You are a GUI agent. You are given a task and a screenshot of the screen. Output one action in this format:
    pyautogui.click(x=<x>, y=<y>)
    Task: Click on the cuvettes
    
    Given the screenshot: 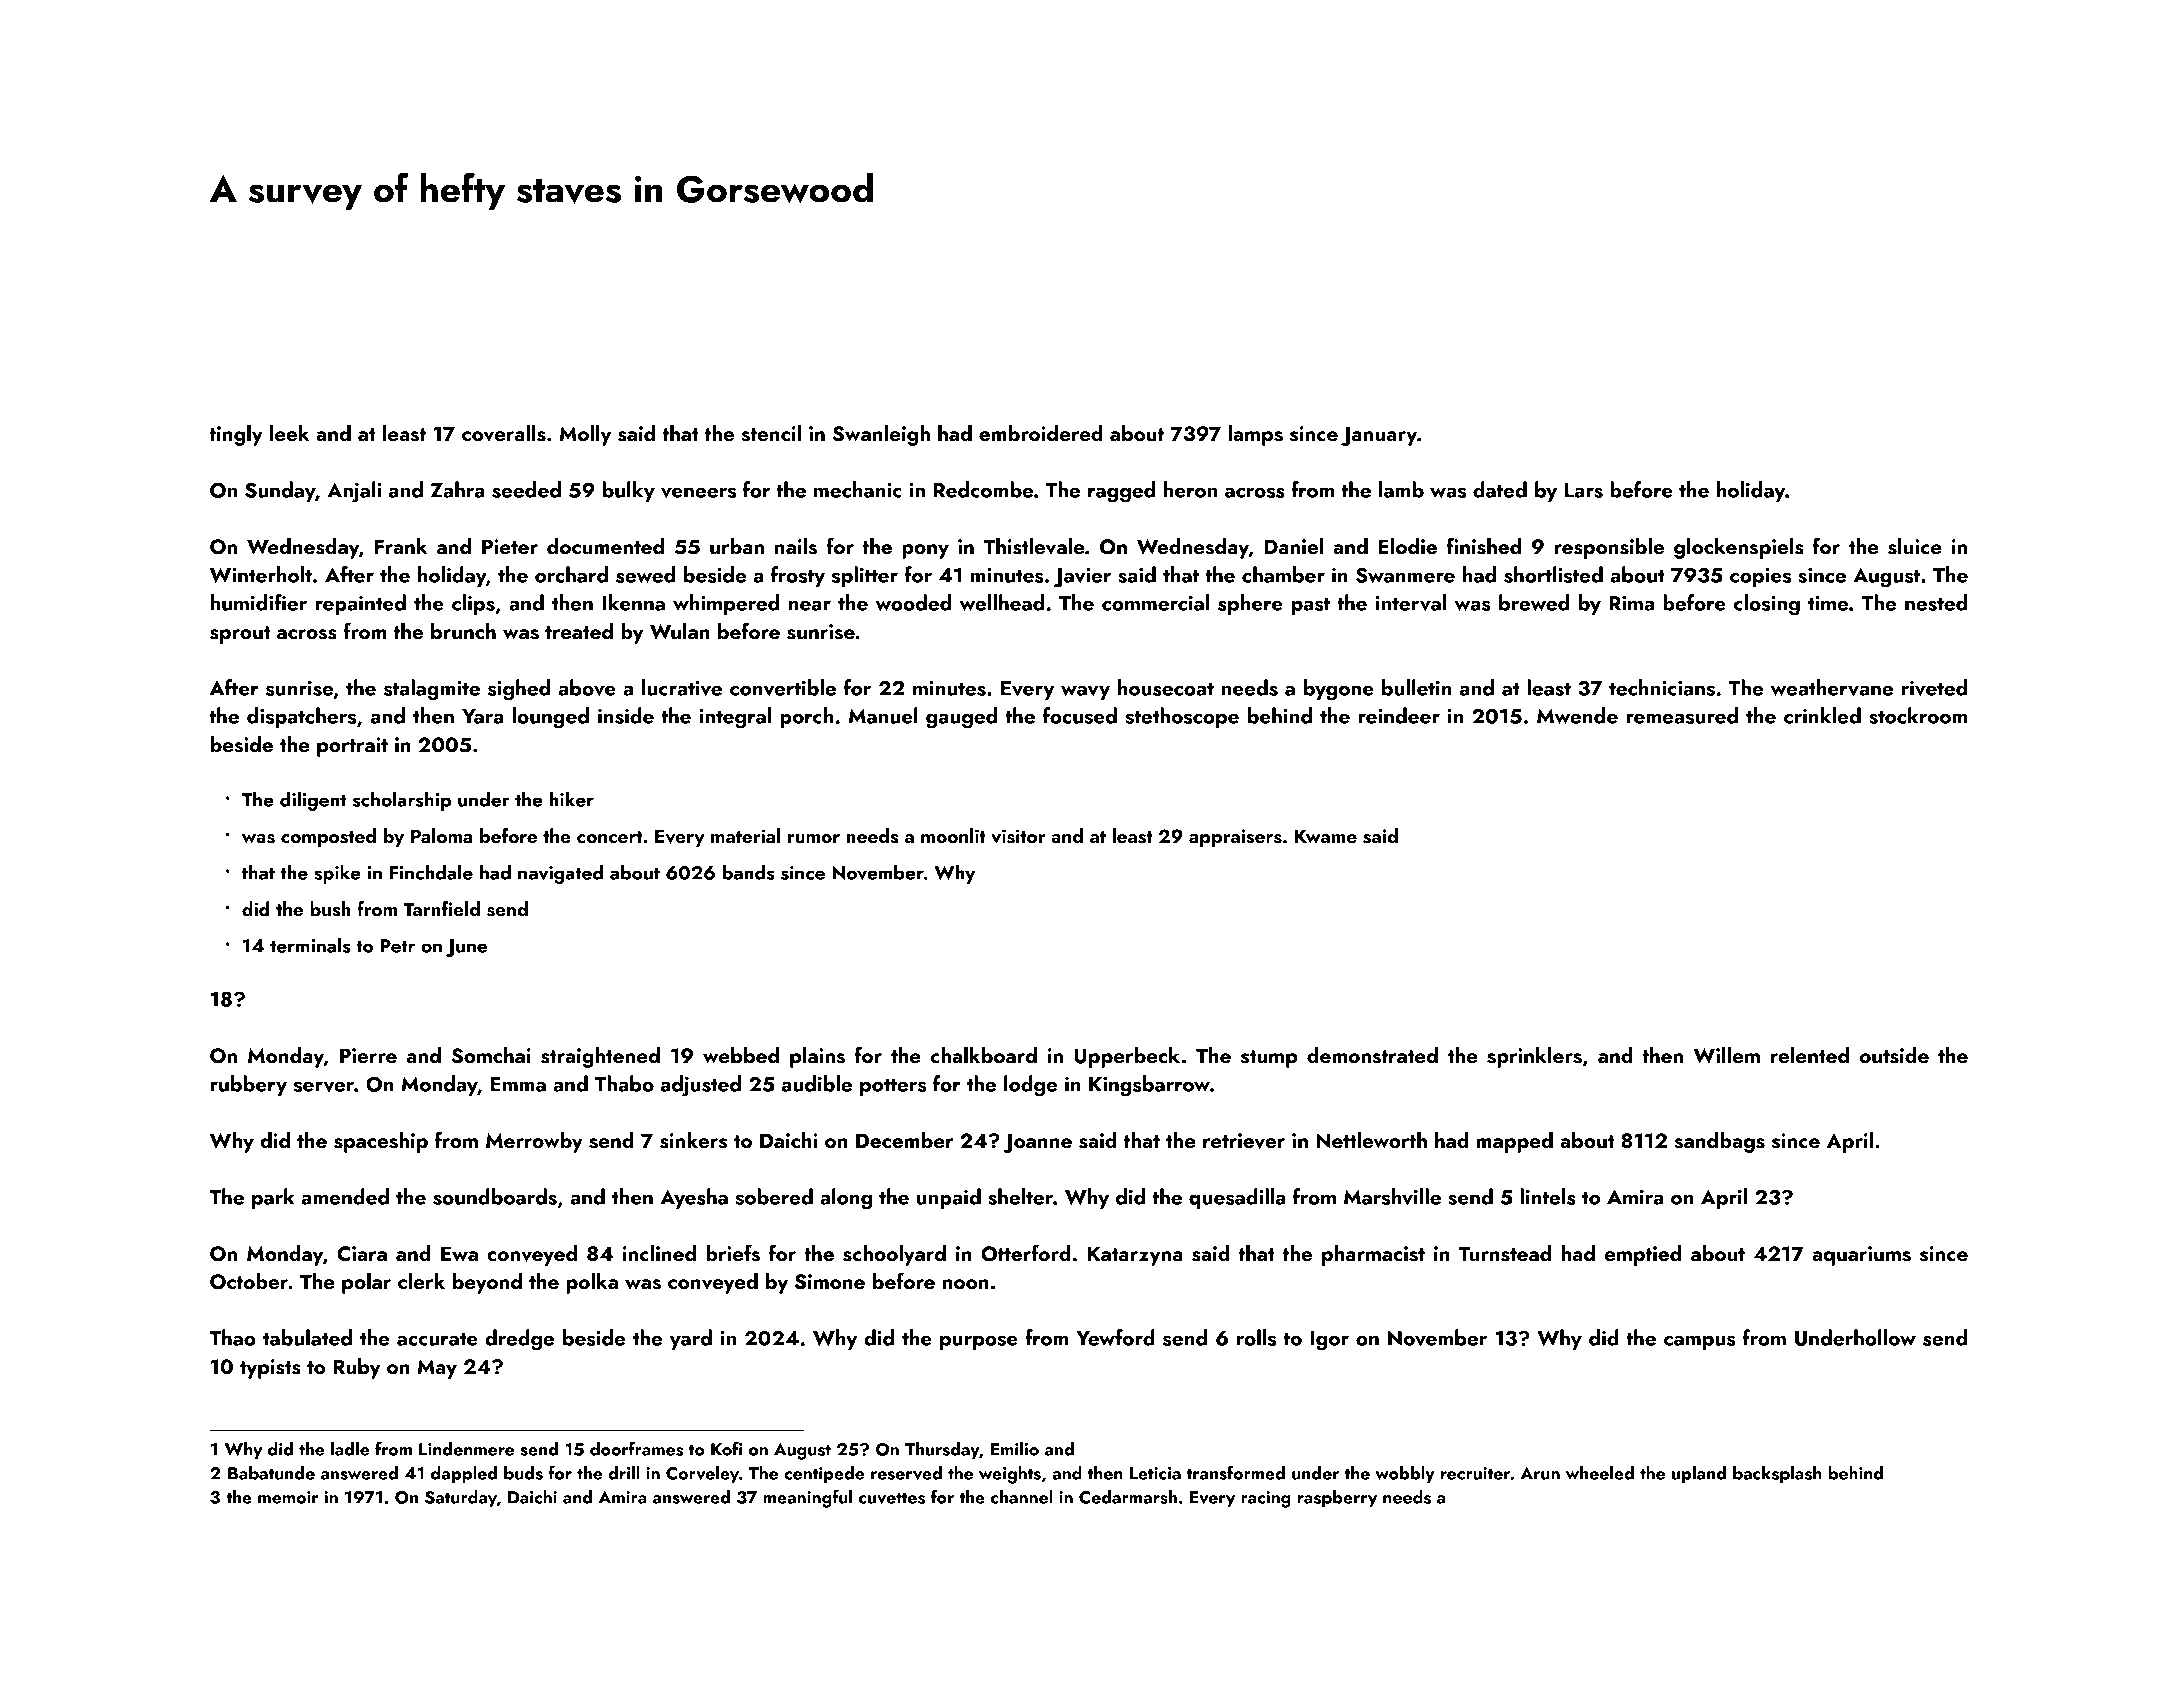 What is the action you would take?
    pyautogui.click(x=892, y=1498)
